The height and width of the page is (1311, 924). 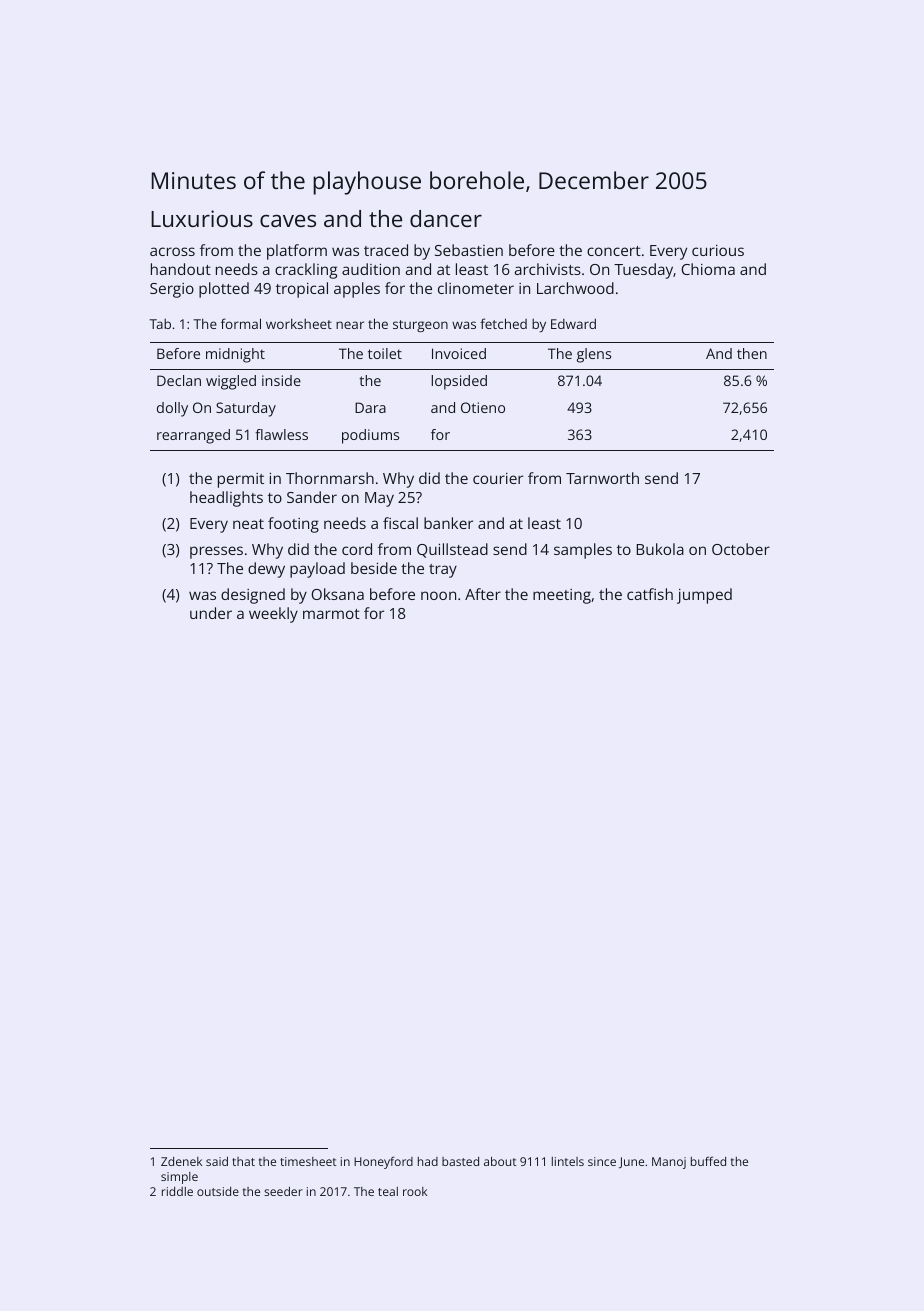 What do you see at coordinates (288, 221) in the page?
I see `caves` at bounding box center [288, 221].
